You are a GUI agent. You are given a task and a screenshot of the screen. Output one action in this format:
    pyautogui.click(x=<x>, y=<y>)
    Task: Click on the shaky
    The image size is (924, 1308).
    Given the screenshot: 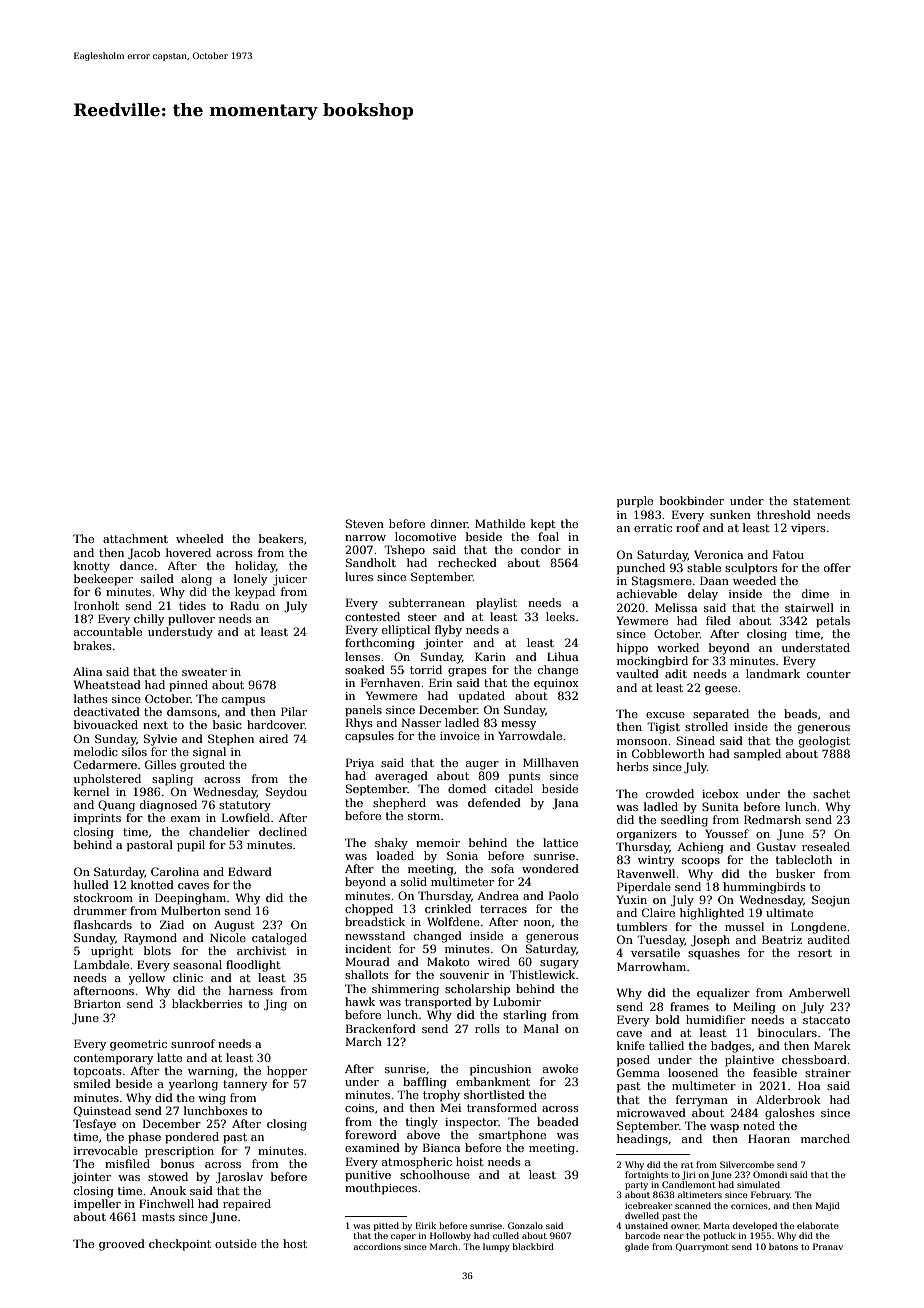 What is the action you would take?
    pyautogui.click(x=391, y=844)
